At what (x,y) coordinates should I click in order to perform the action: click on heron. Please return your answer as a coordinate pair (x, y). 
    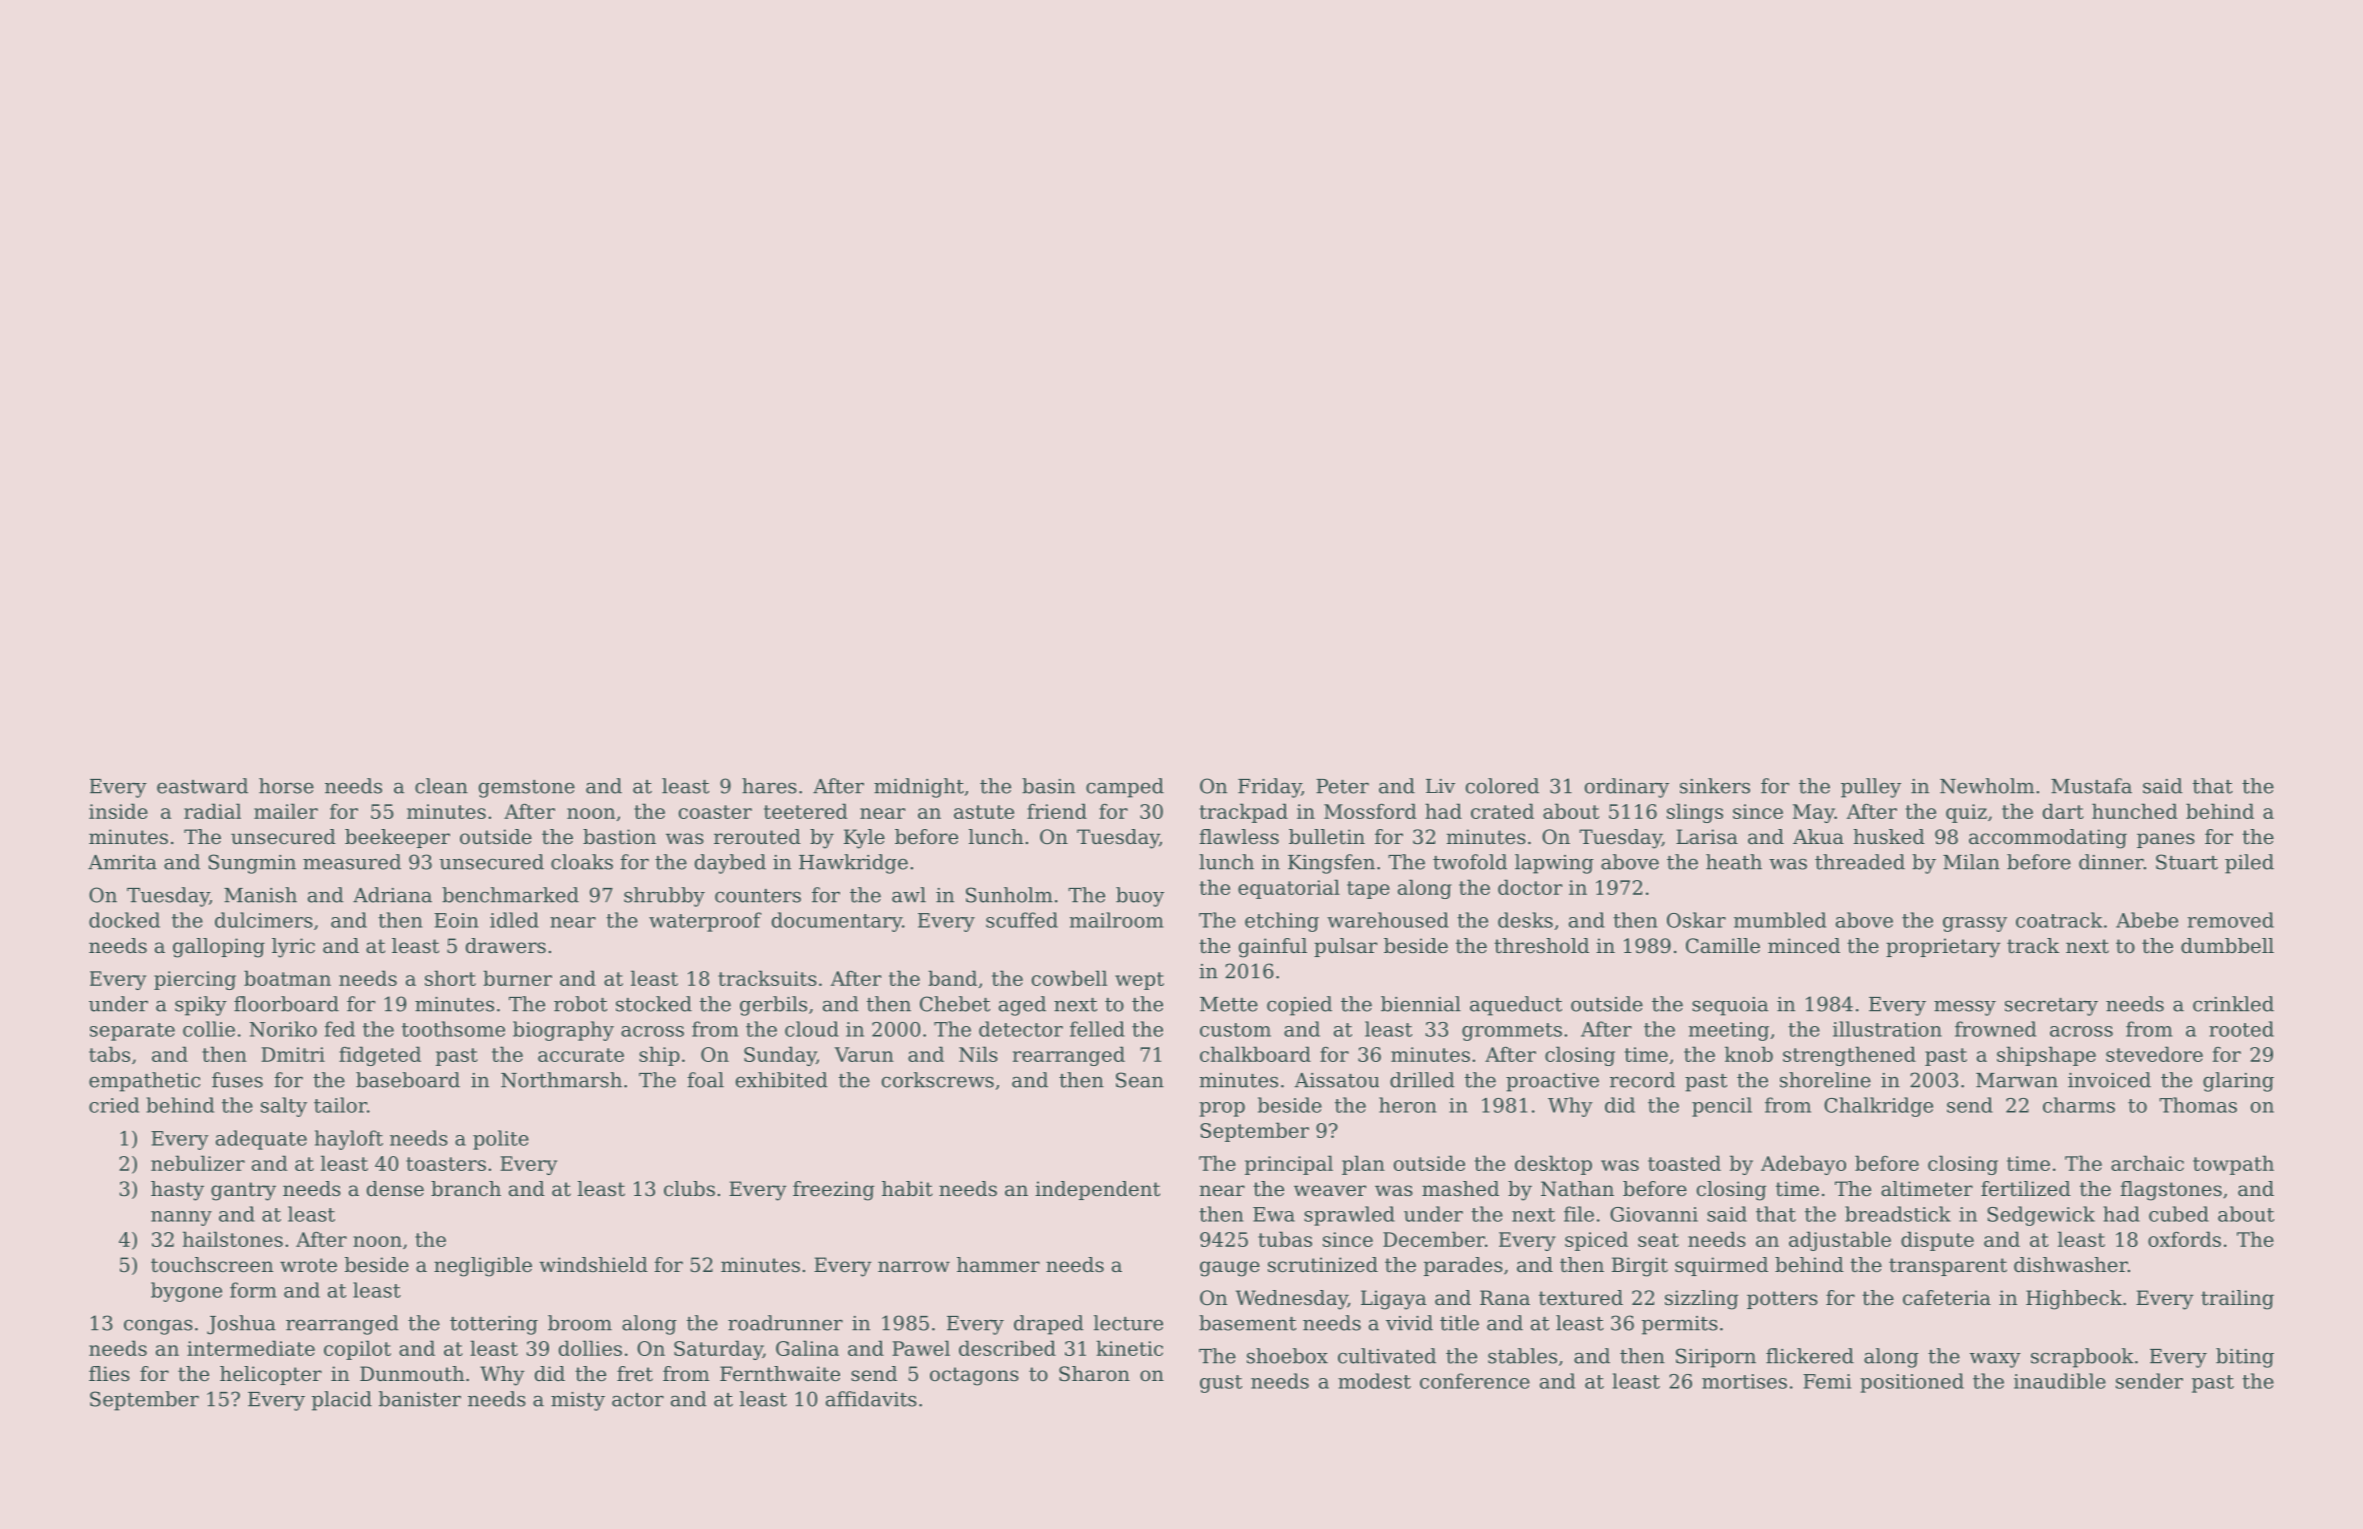
    Looking at the image, I should click on (1407, 1105).
